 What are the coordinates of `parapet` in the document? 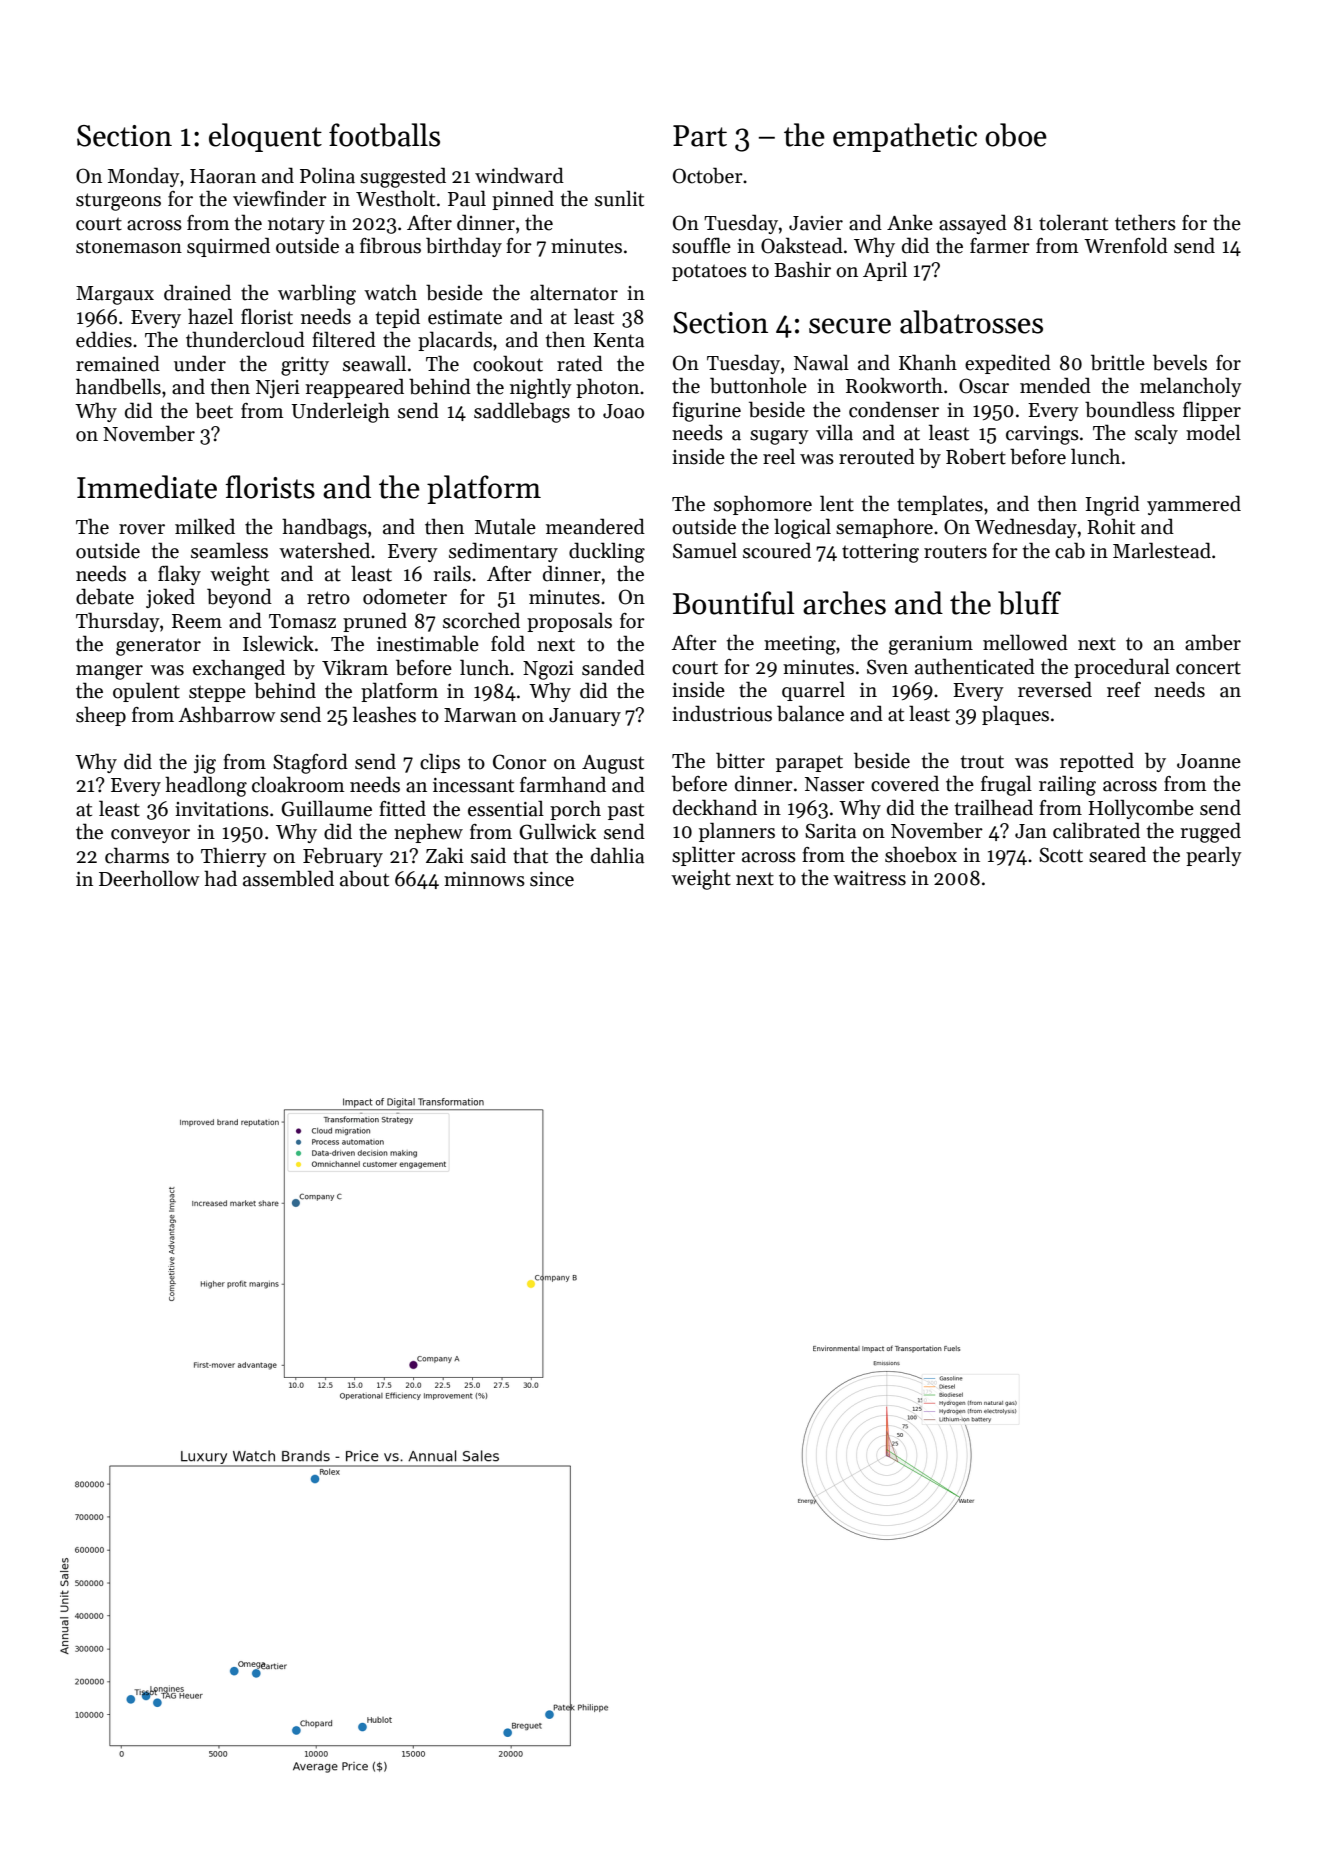 It's located at (809, 763).
